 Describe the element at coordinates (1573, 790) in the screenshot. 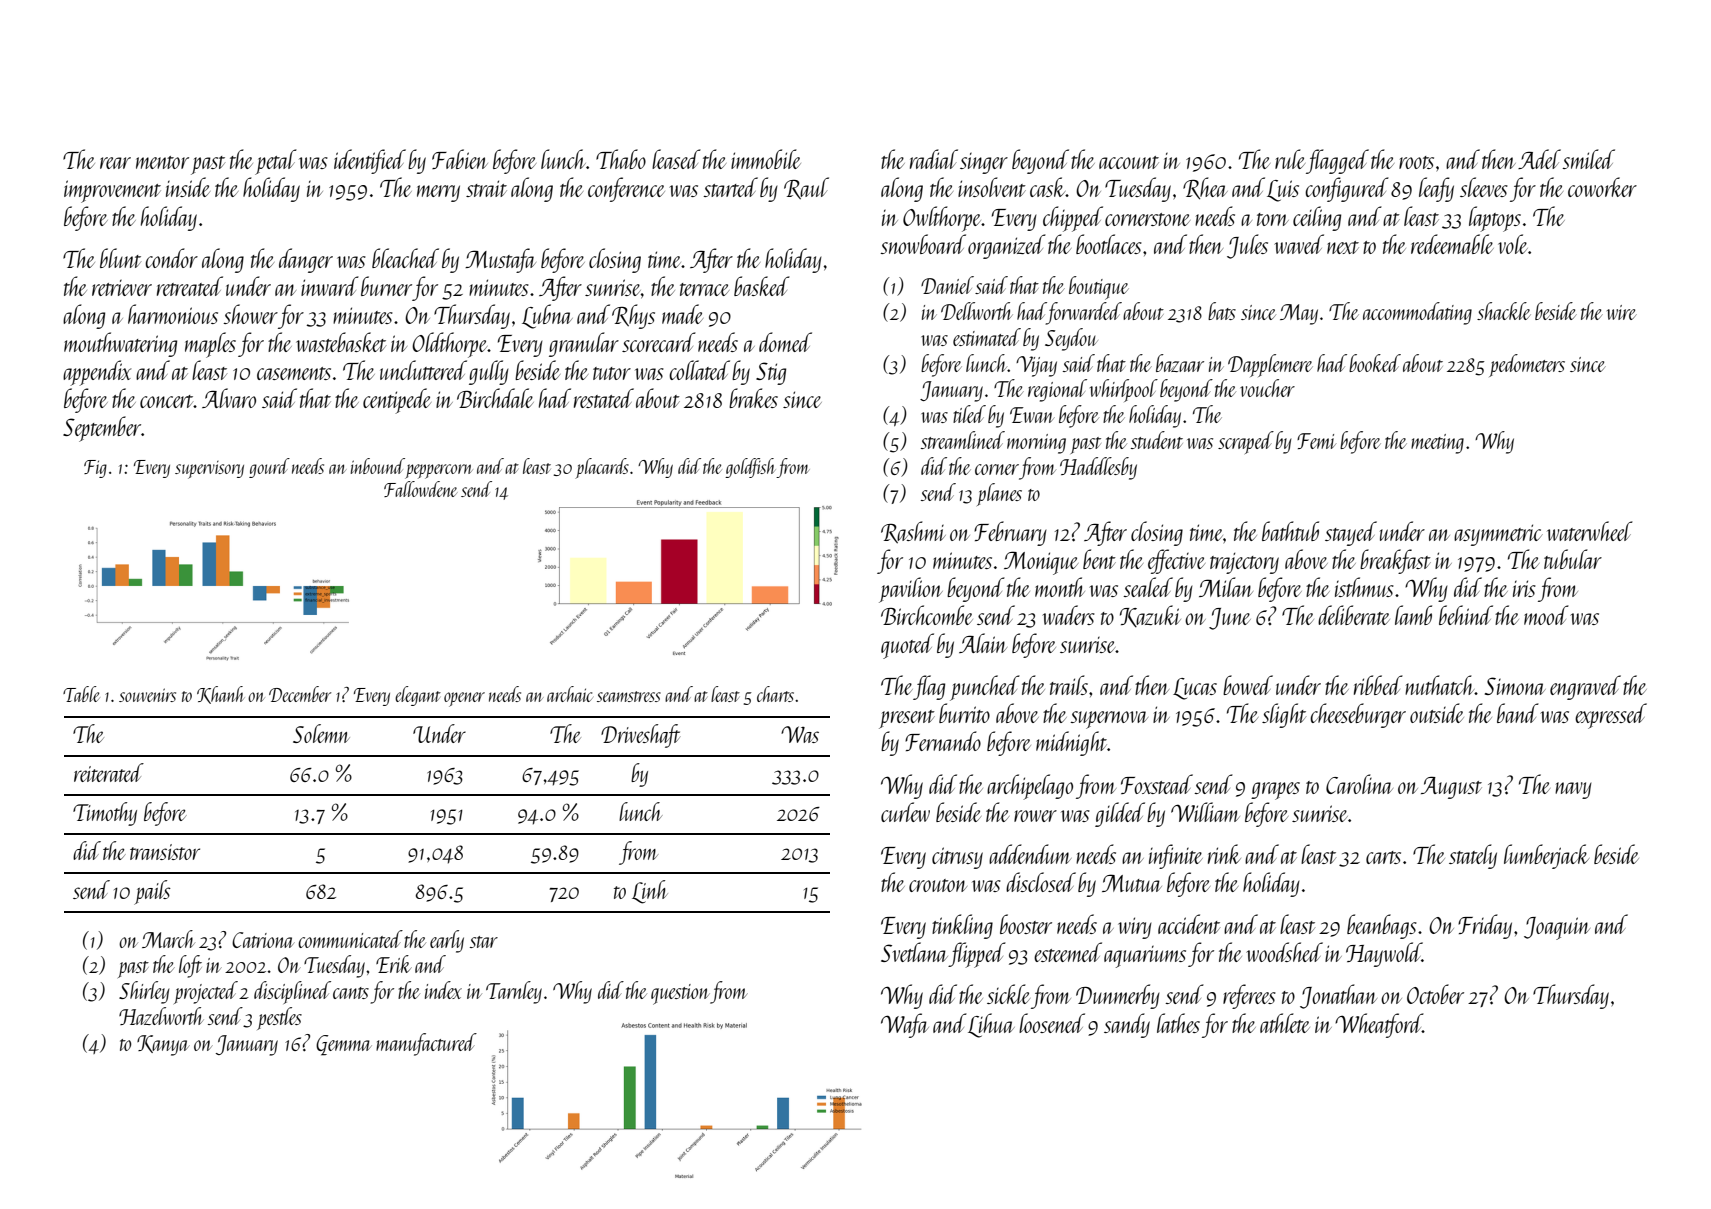

I see `navy` at that location.
